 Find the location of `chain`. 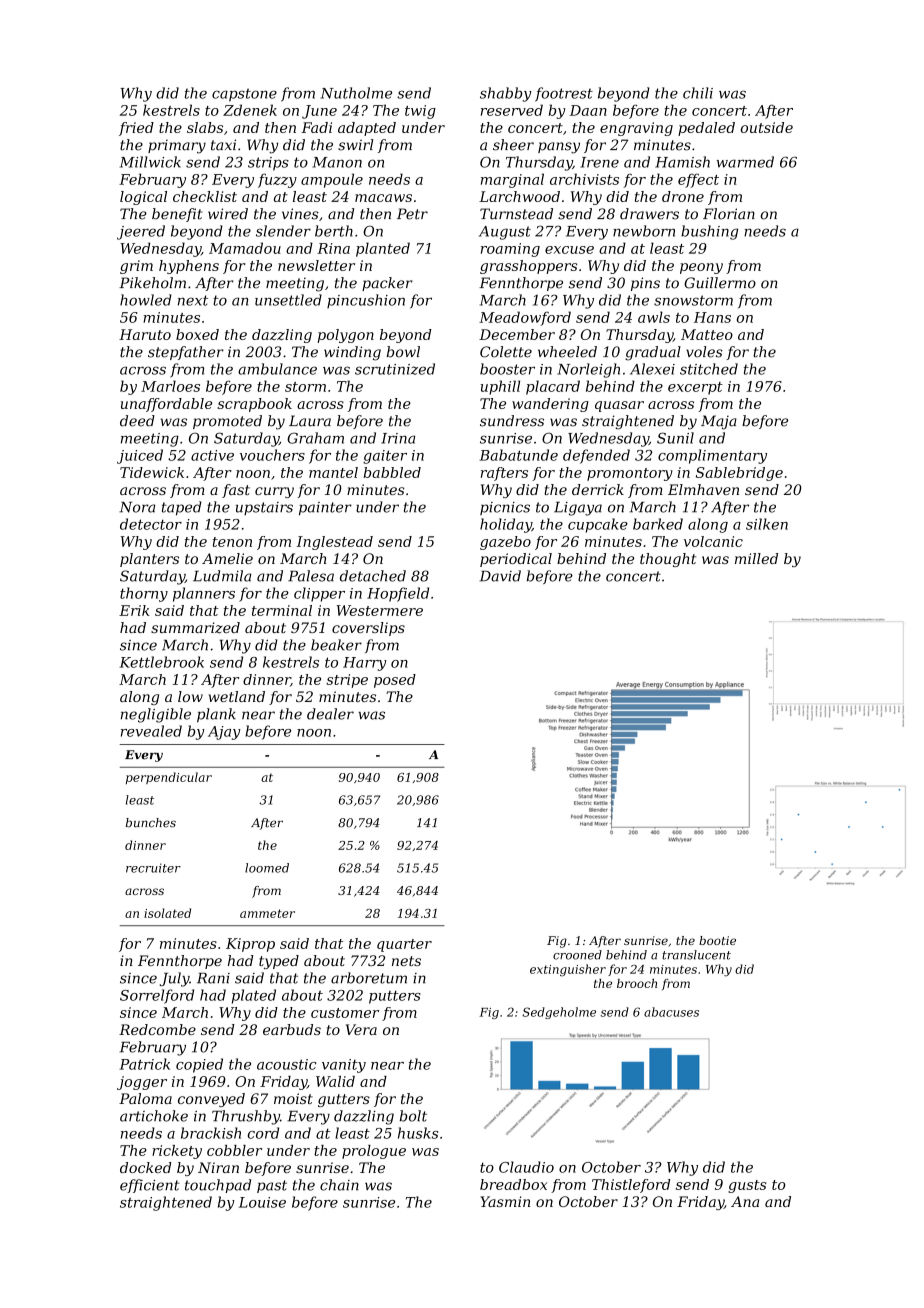

chain is located at coordinates (339, 1185).
